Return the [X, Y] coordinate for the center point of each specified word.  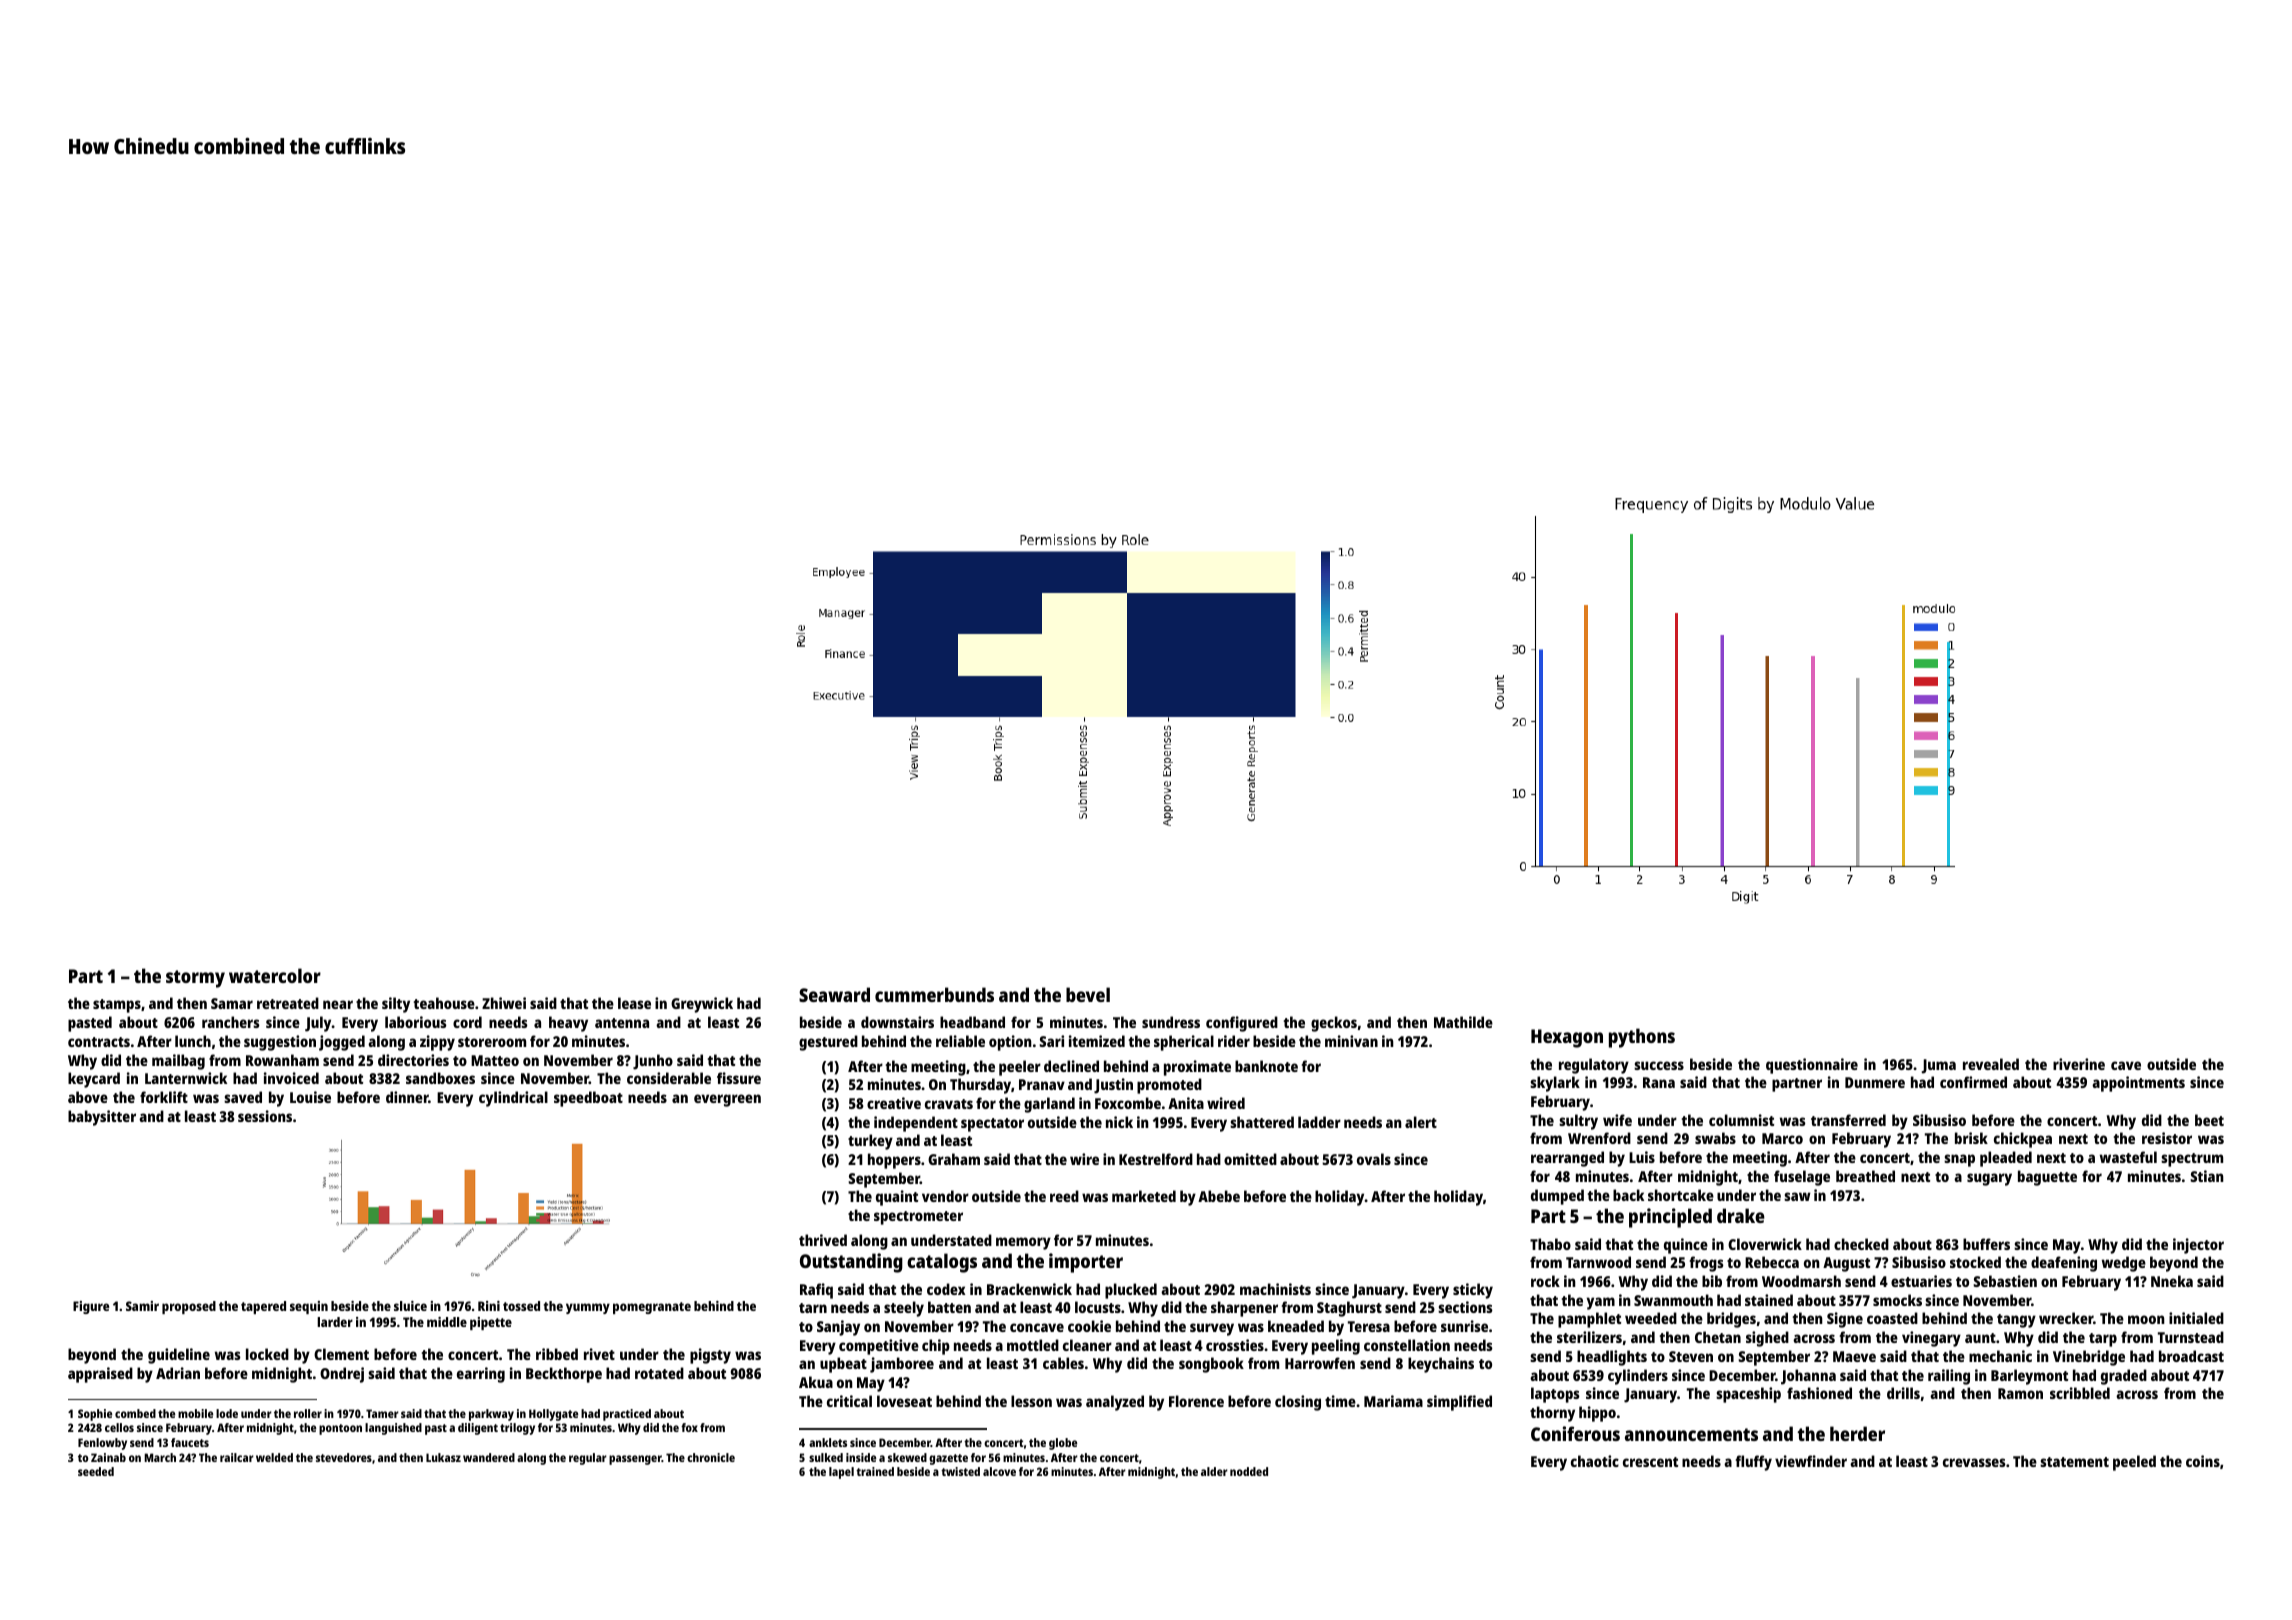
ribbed [557, 1354]
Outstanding [851, 1263]
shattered [1262, 1122]
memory [1023, 1243]
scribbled [2080, 1393]
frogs [1707, 1264]
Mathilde [1463, 1022]
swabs [1715, 1138]
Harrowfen [1320, 1363]
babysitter [102, 1118]
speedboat [588, 1099]
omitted [1250, 1159]
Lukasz [443, 1457]
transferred [1848, 1120]
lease [634, 1003]
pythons [1642, 1038]
